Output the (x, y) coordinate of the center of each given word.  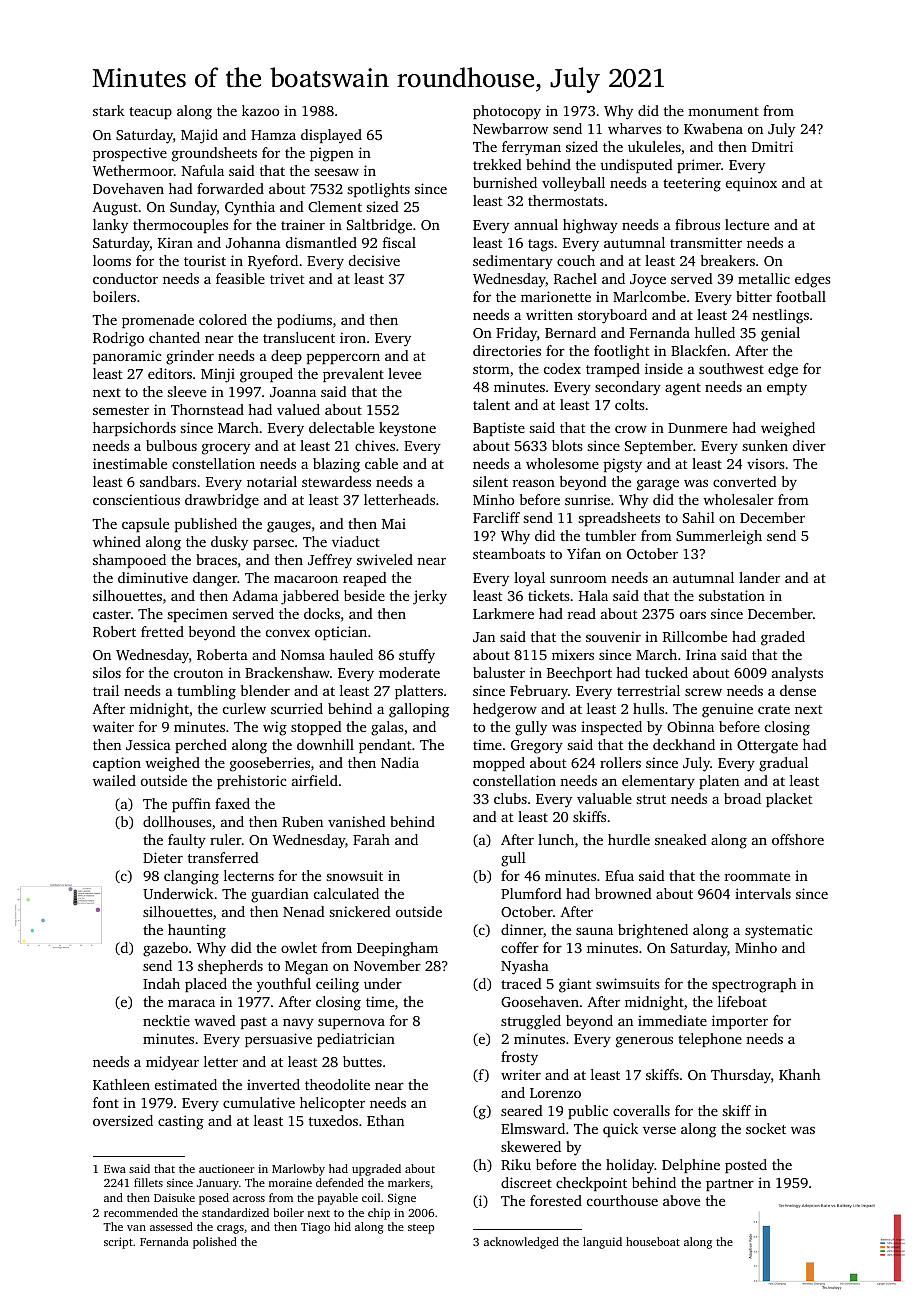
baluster (499, 672)
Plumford (531, 893)
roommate (757, 876)
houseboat (653, 1241)
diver (809, 445)
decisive (374, 260)
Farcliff (496, 517)
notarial (272, 481)
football (801, 296)
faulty (187, 841)
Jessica (148, 744)
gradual (783, 764)
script (118, 1243)
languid (602, 1243)
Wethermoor (133, 170)
